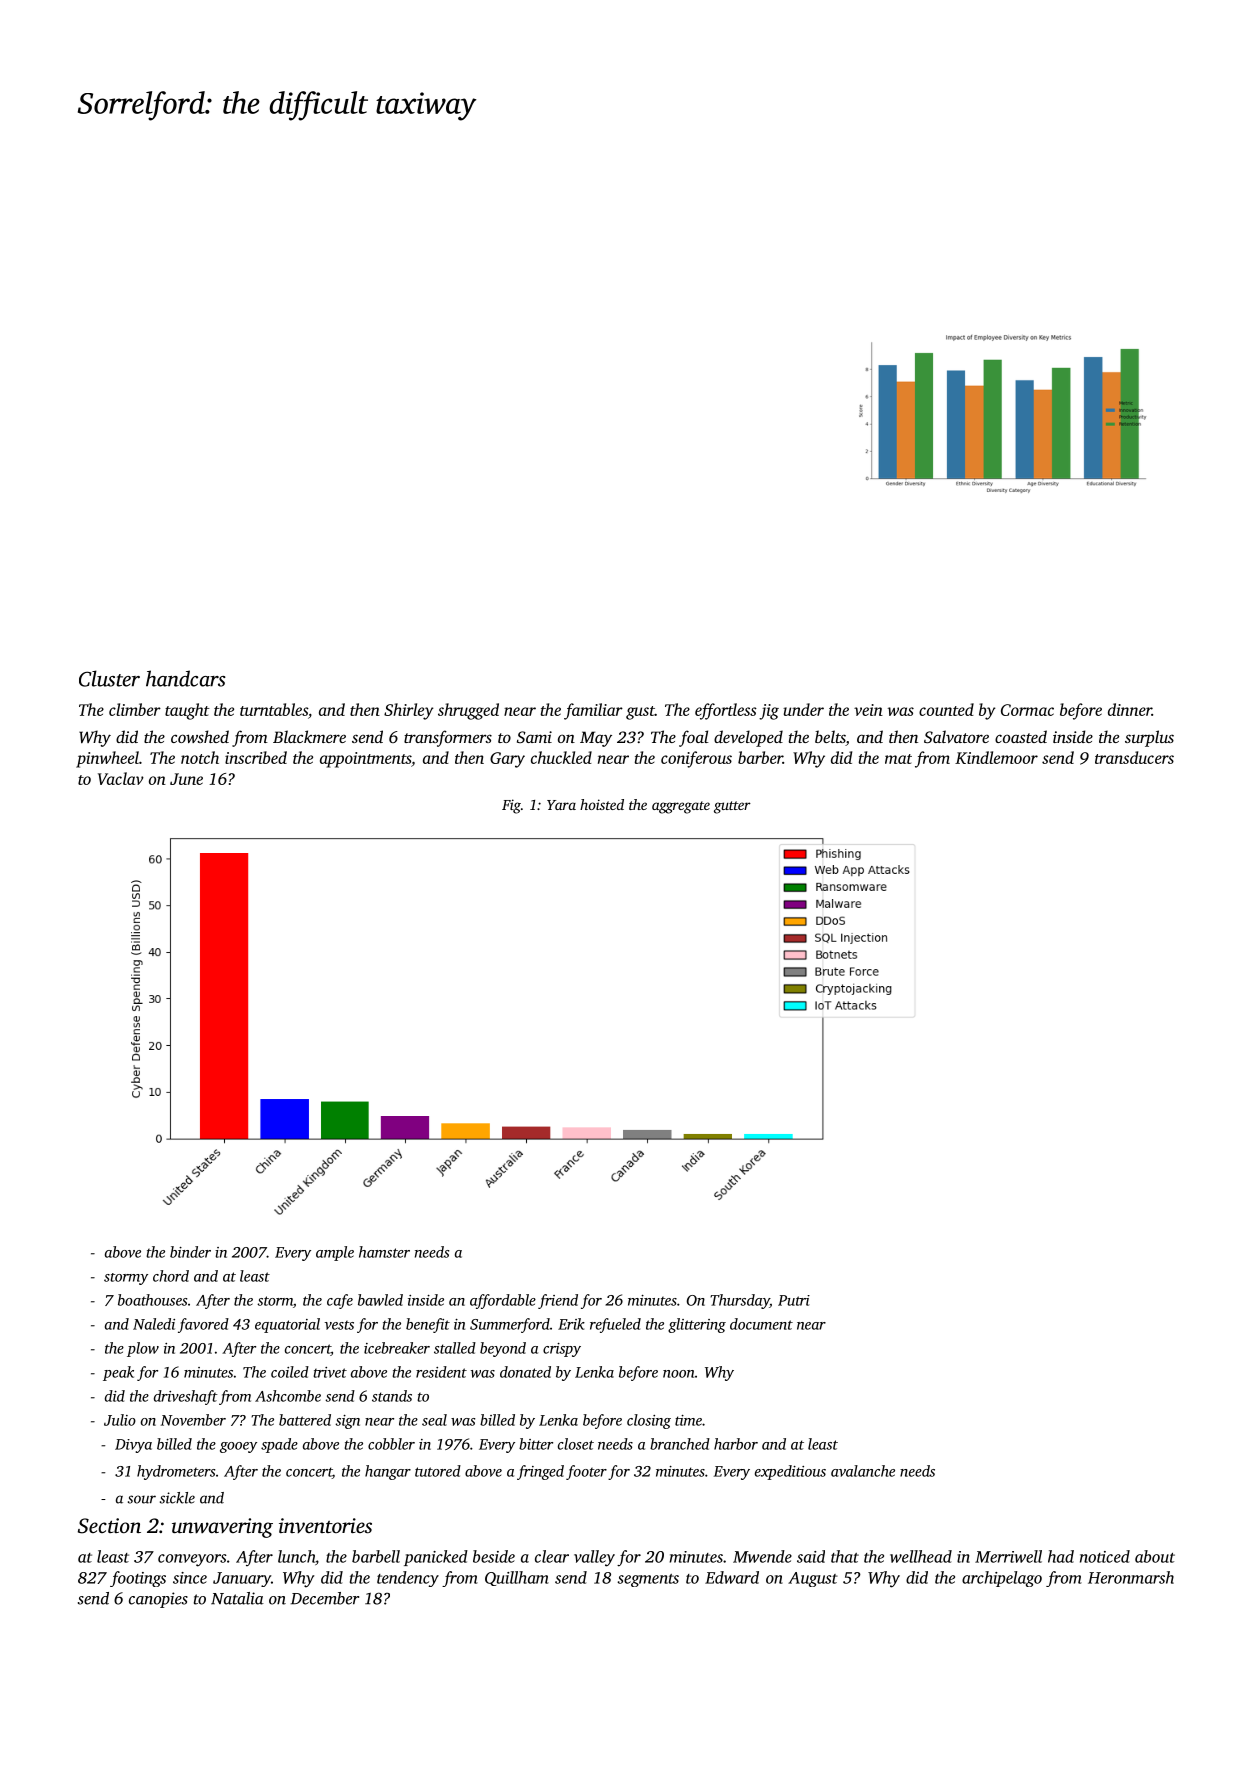  I want to click on handcars, so click(186, 678).
